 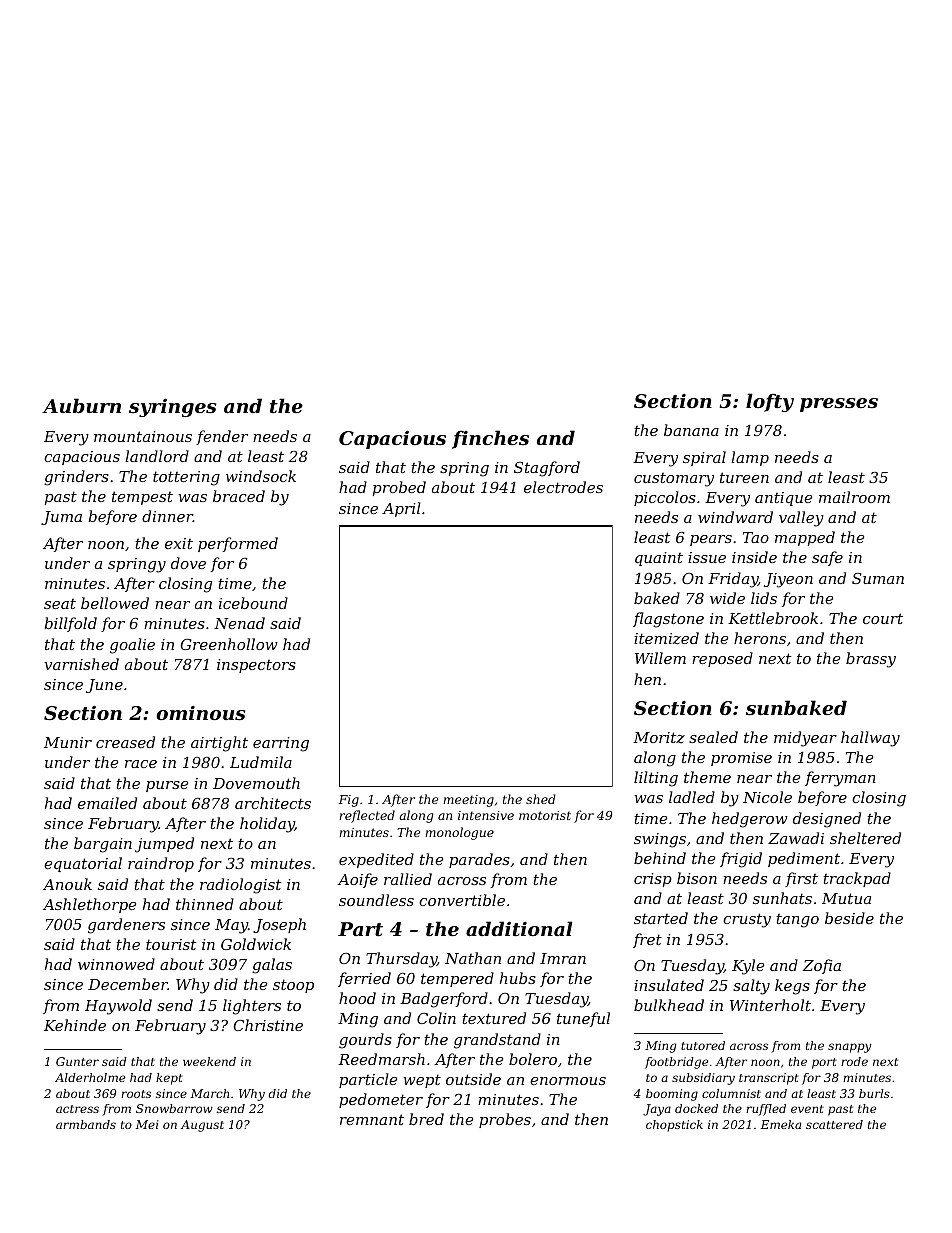 I want to click on gardeners, so click(x=126, y=926).
